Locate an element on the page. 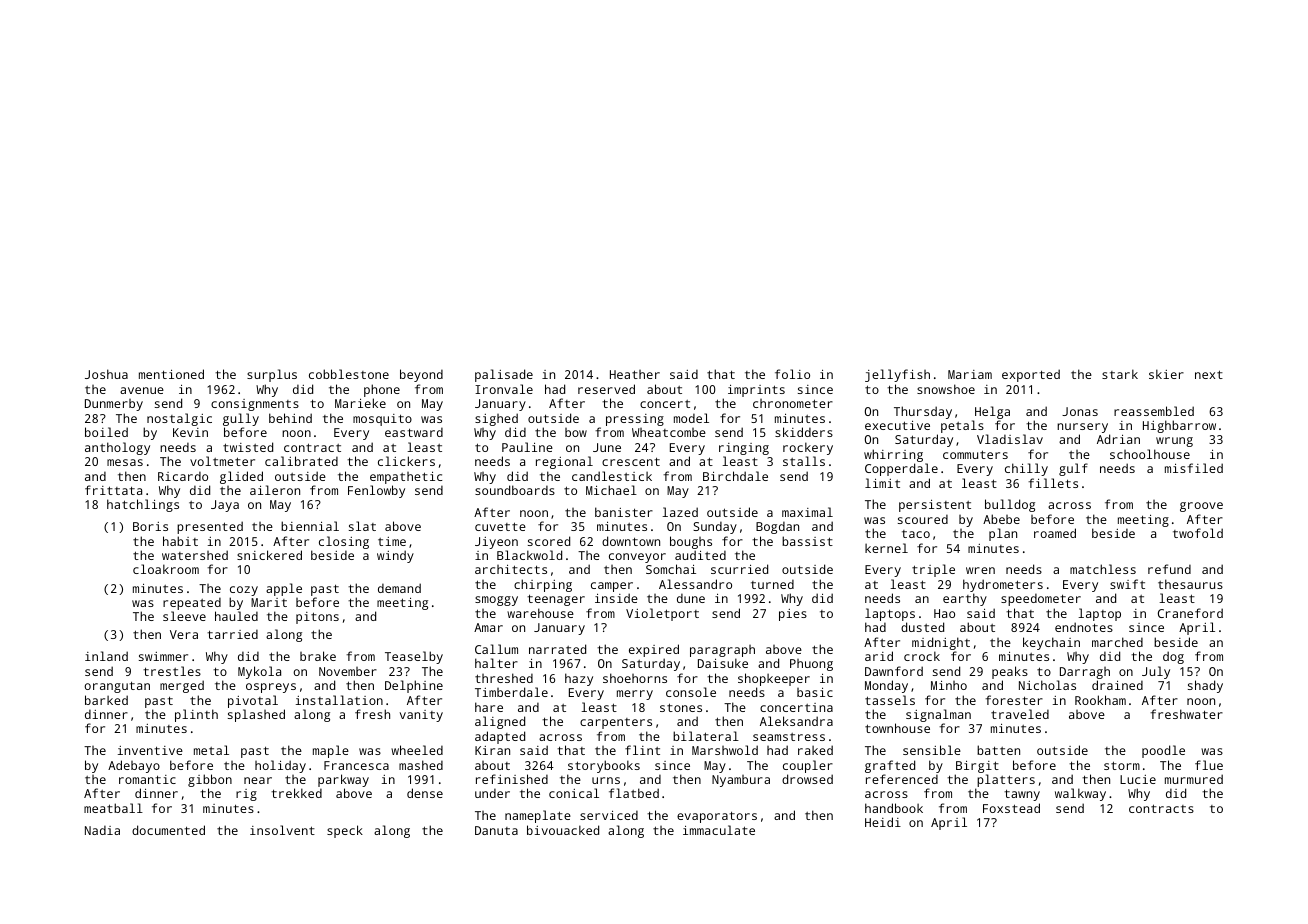  Kiran is located at coordinates (492, 750).
